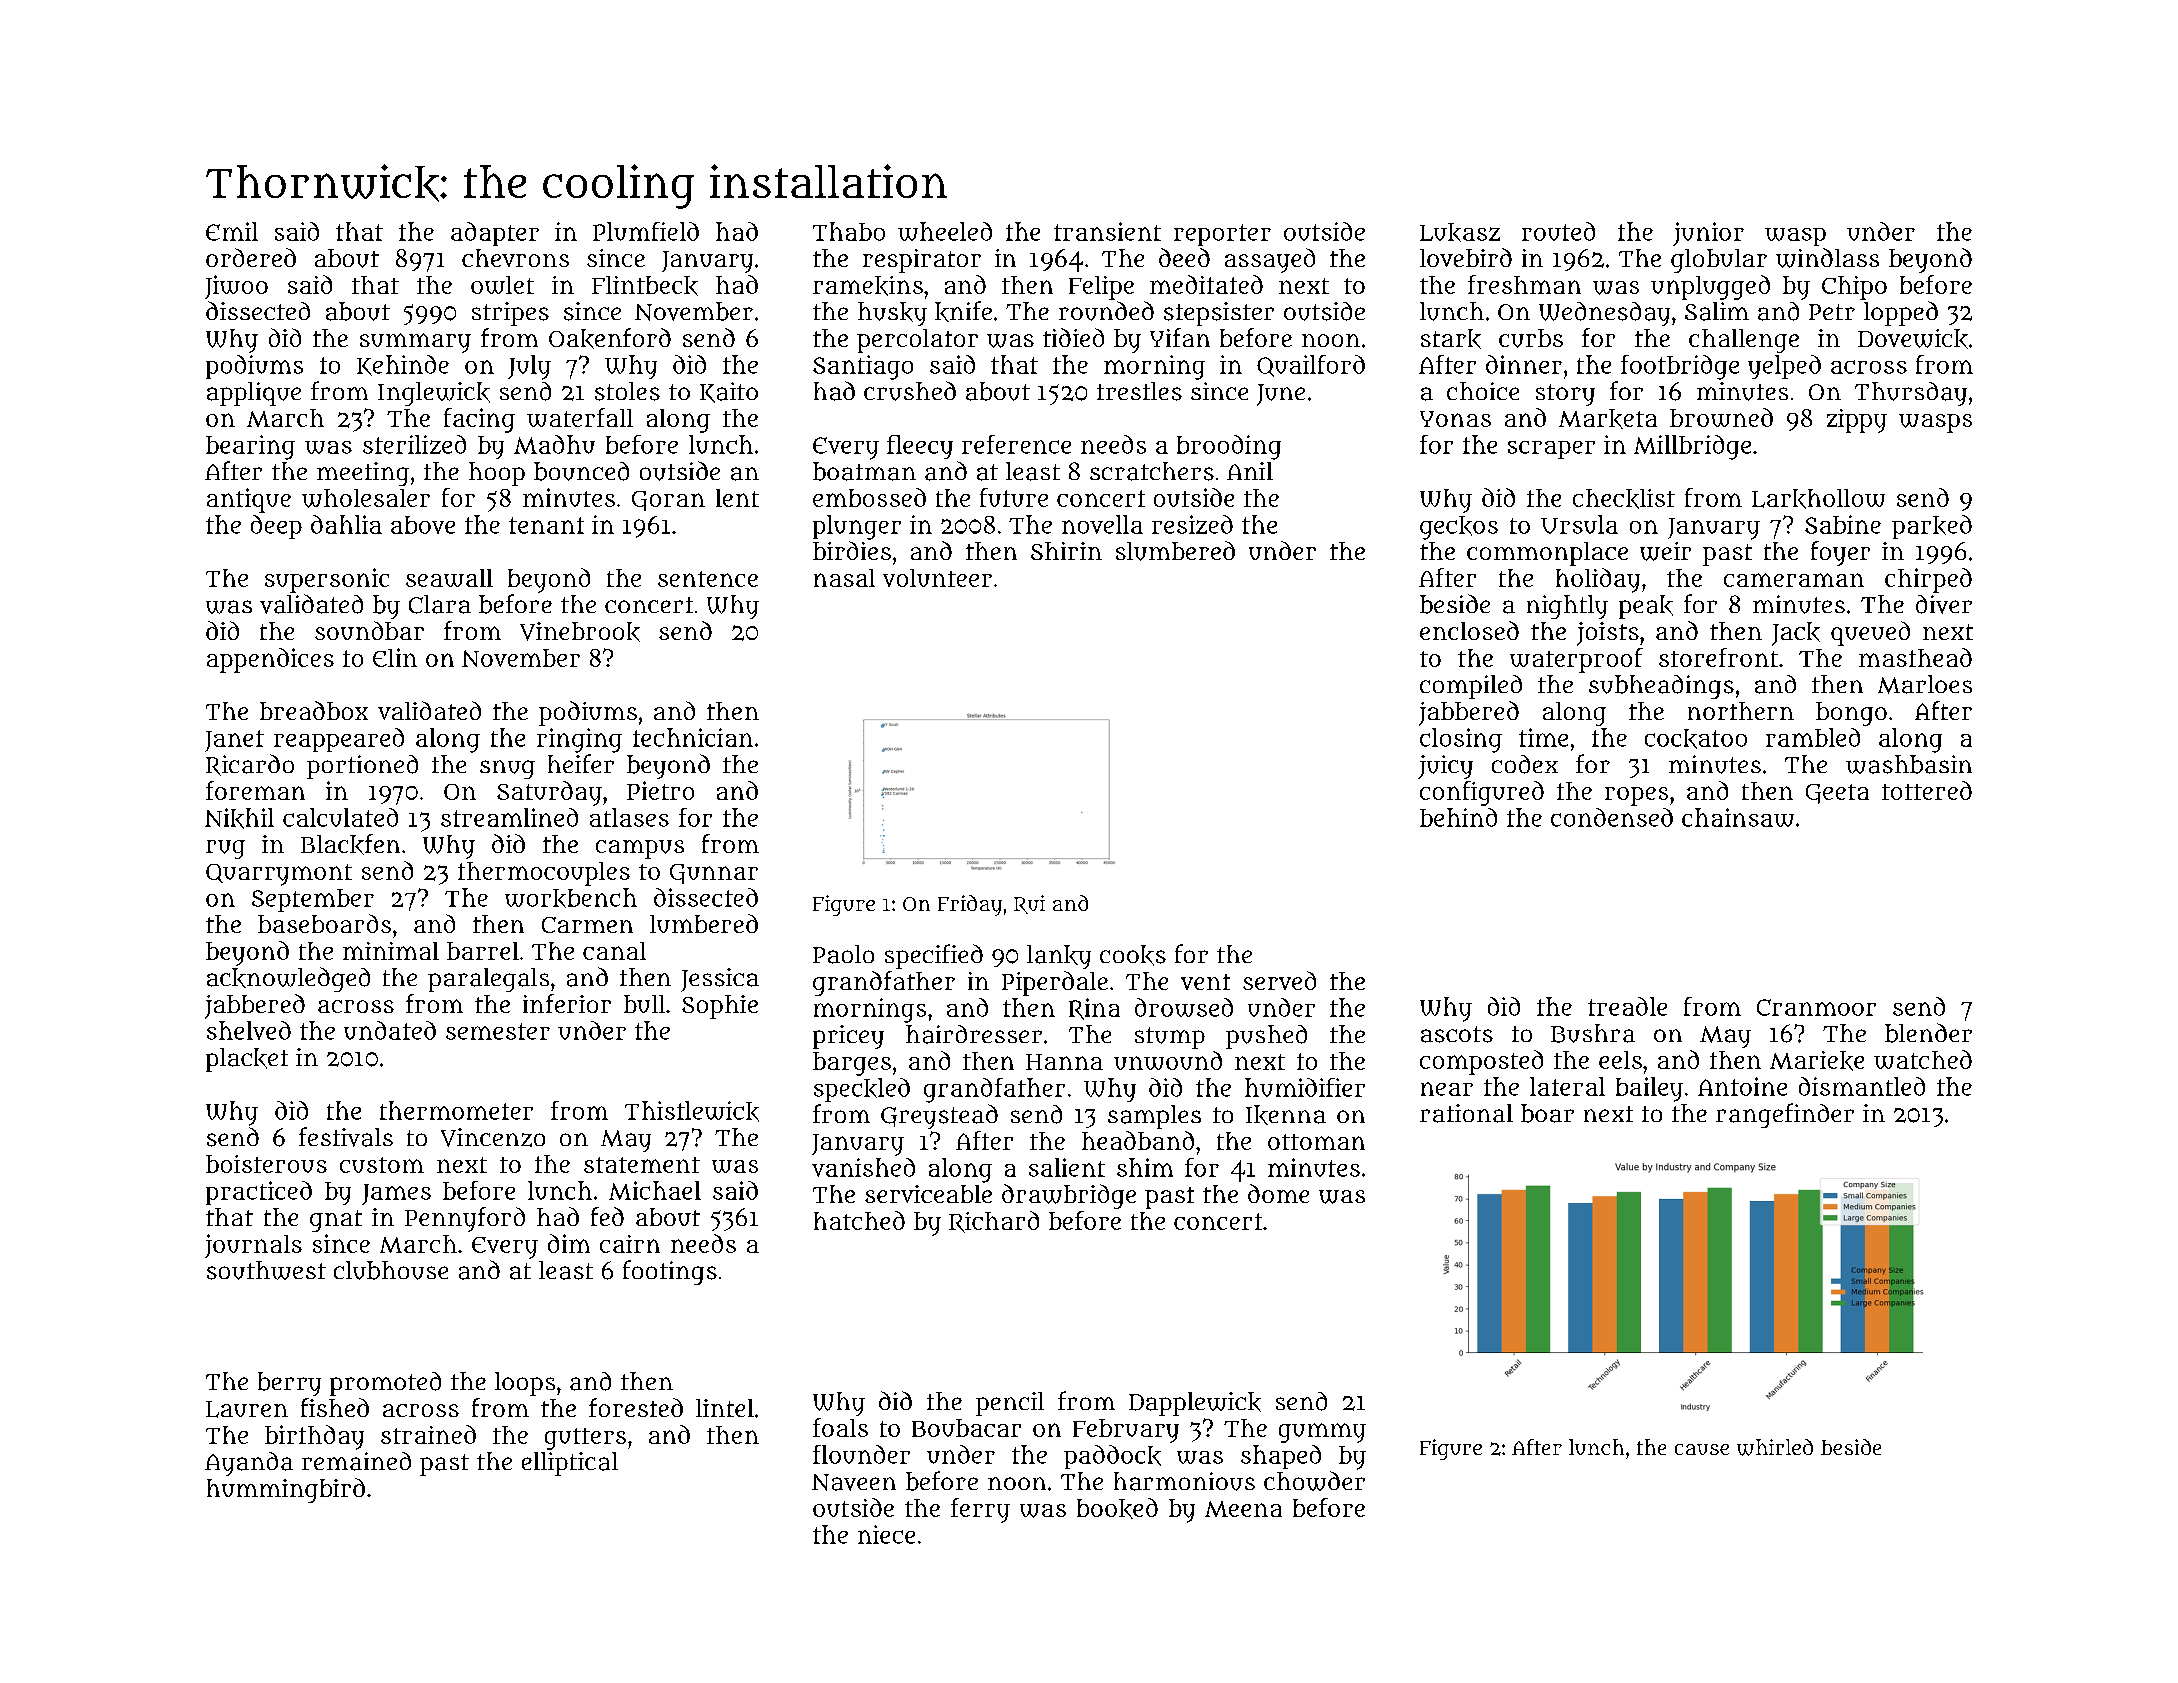  What do you see at coordinates (440, 604) in the page?
I see `Clara` at bounding box center [440, 604].
